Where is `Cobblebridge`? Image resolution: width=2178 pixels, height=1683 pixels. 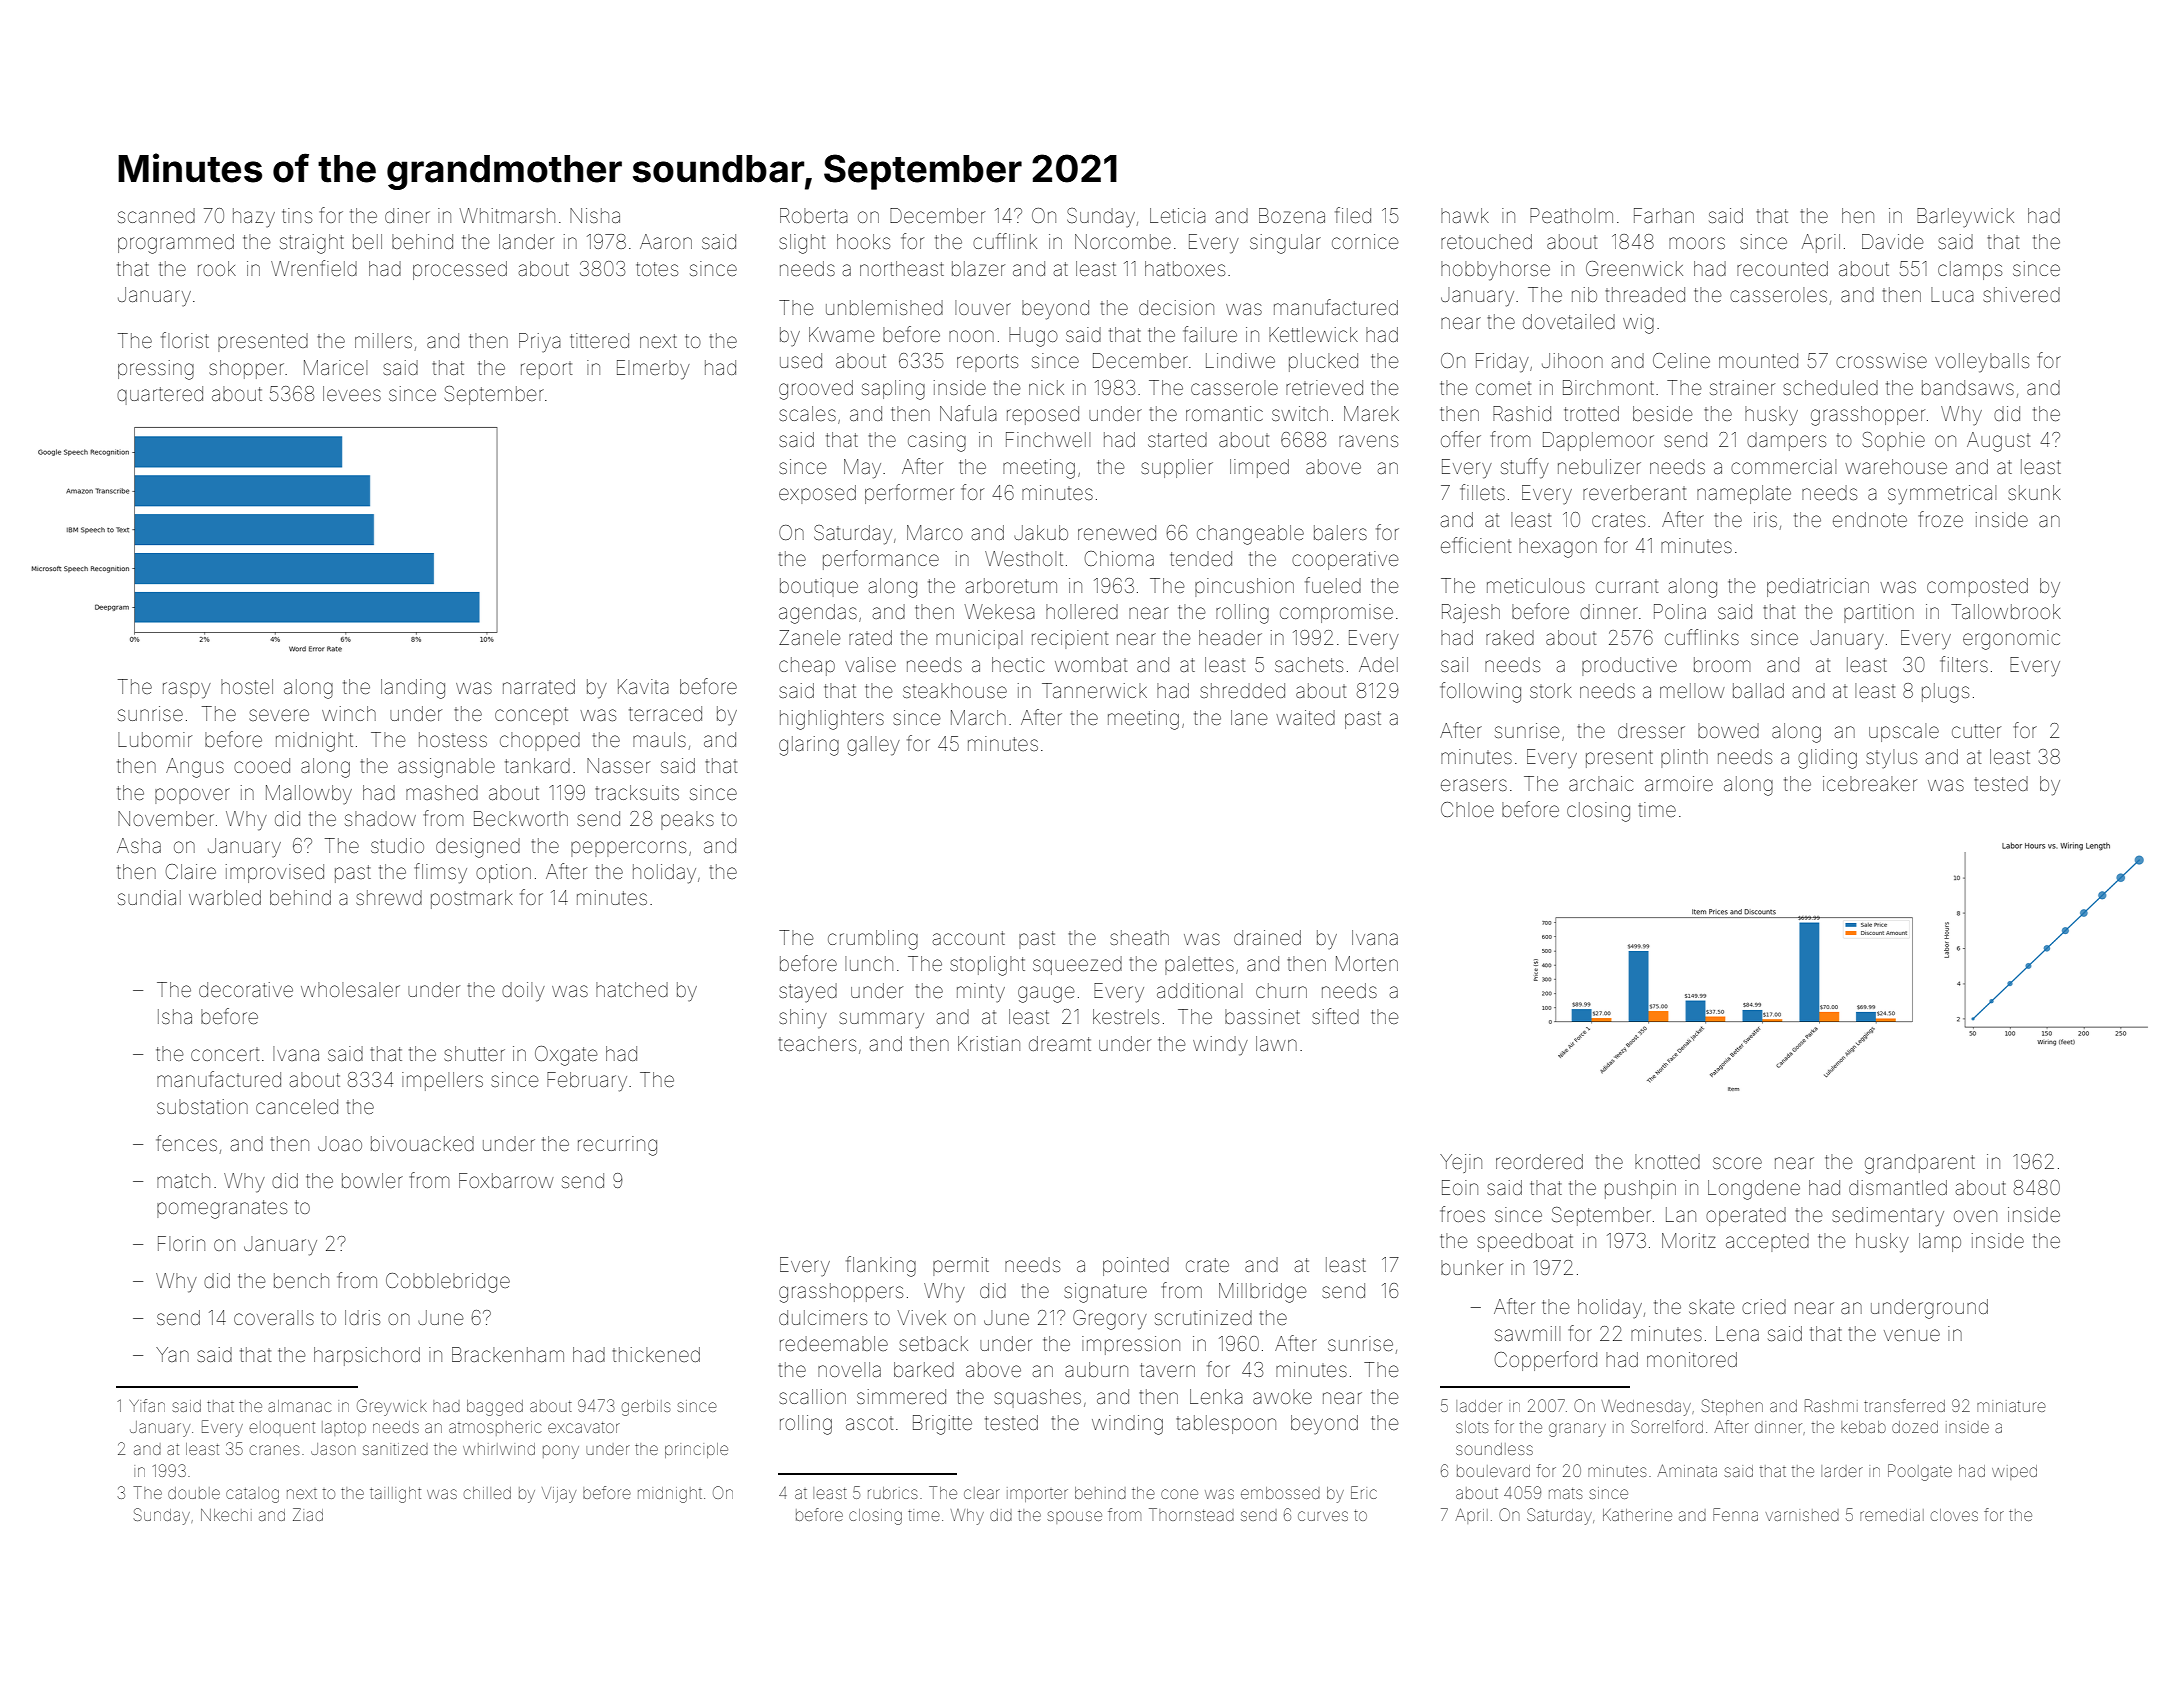 Cobblebridge is located at coordinates (448, 1283).
